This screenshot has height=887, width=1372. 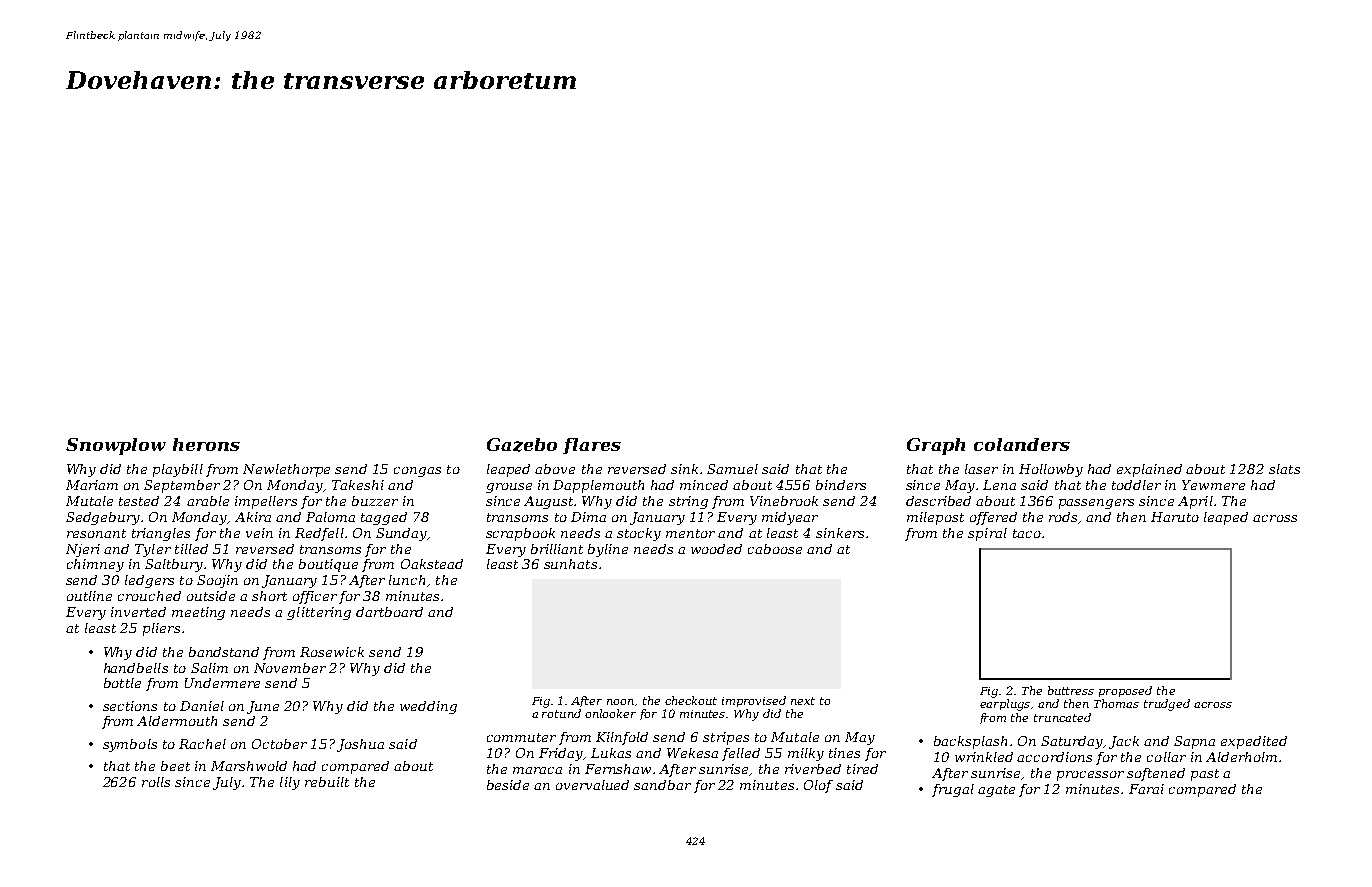 What do you see at coordinates (122, 683) in the screenshot?
I see `bottle` at bounding box center [122, 683].
